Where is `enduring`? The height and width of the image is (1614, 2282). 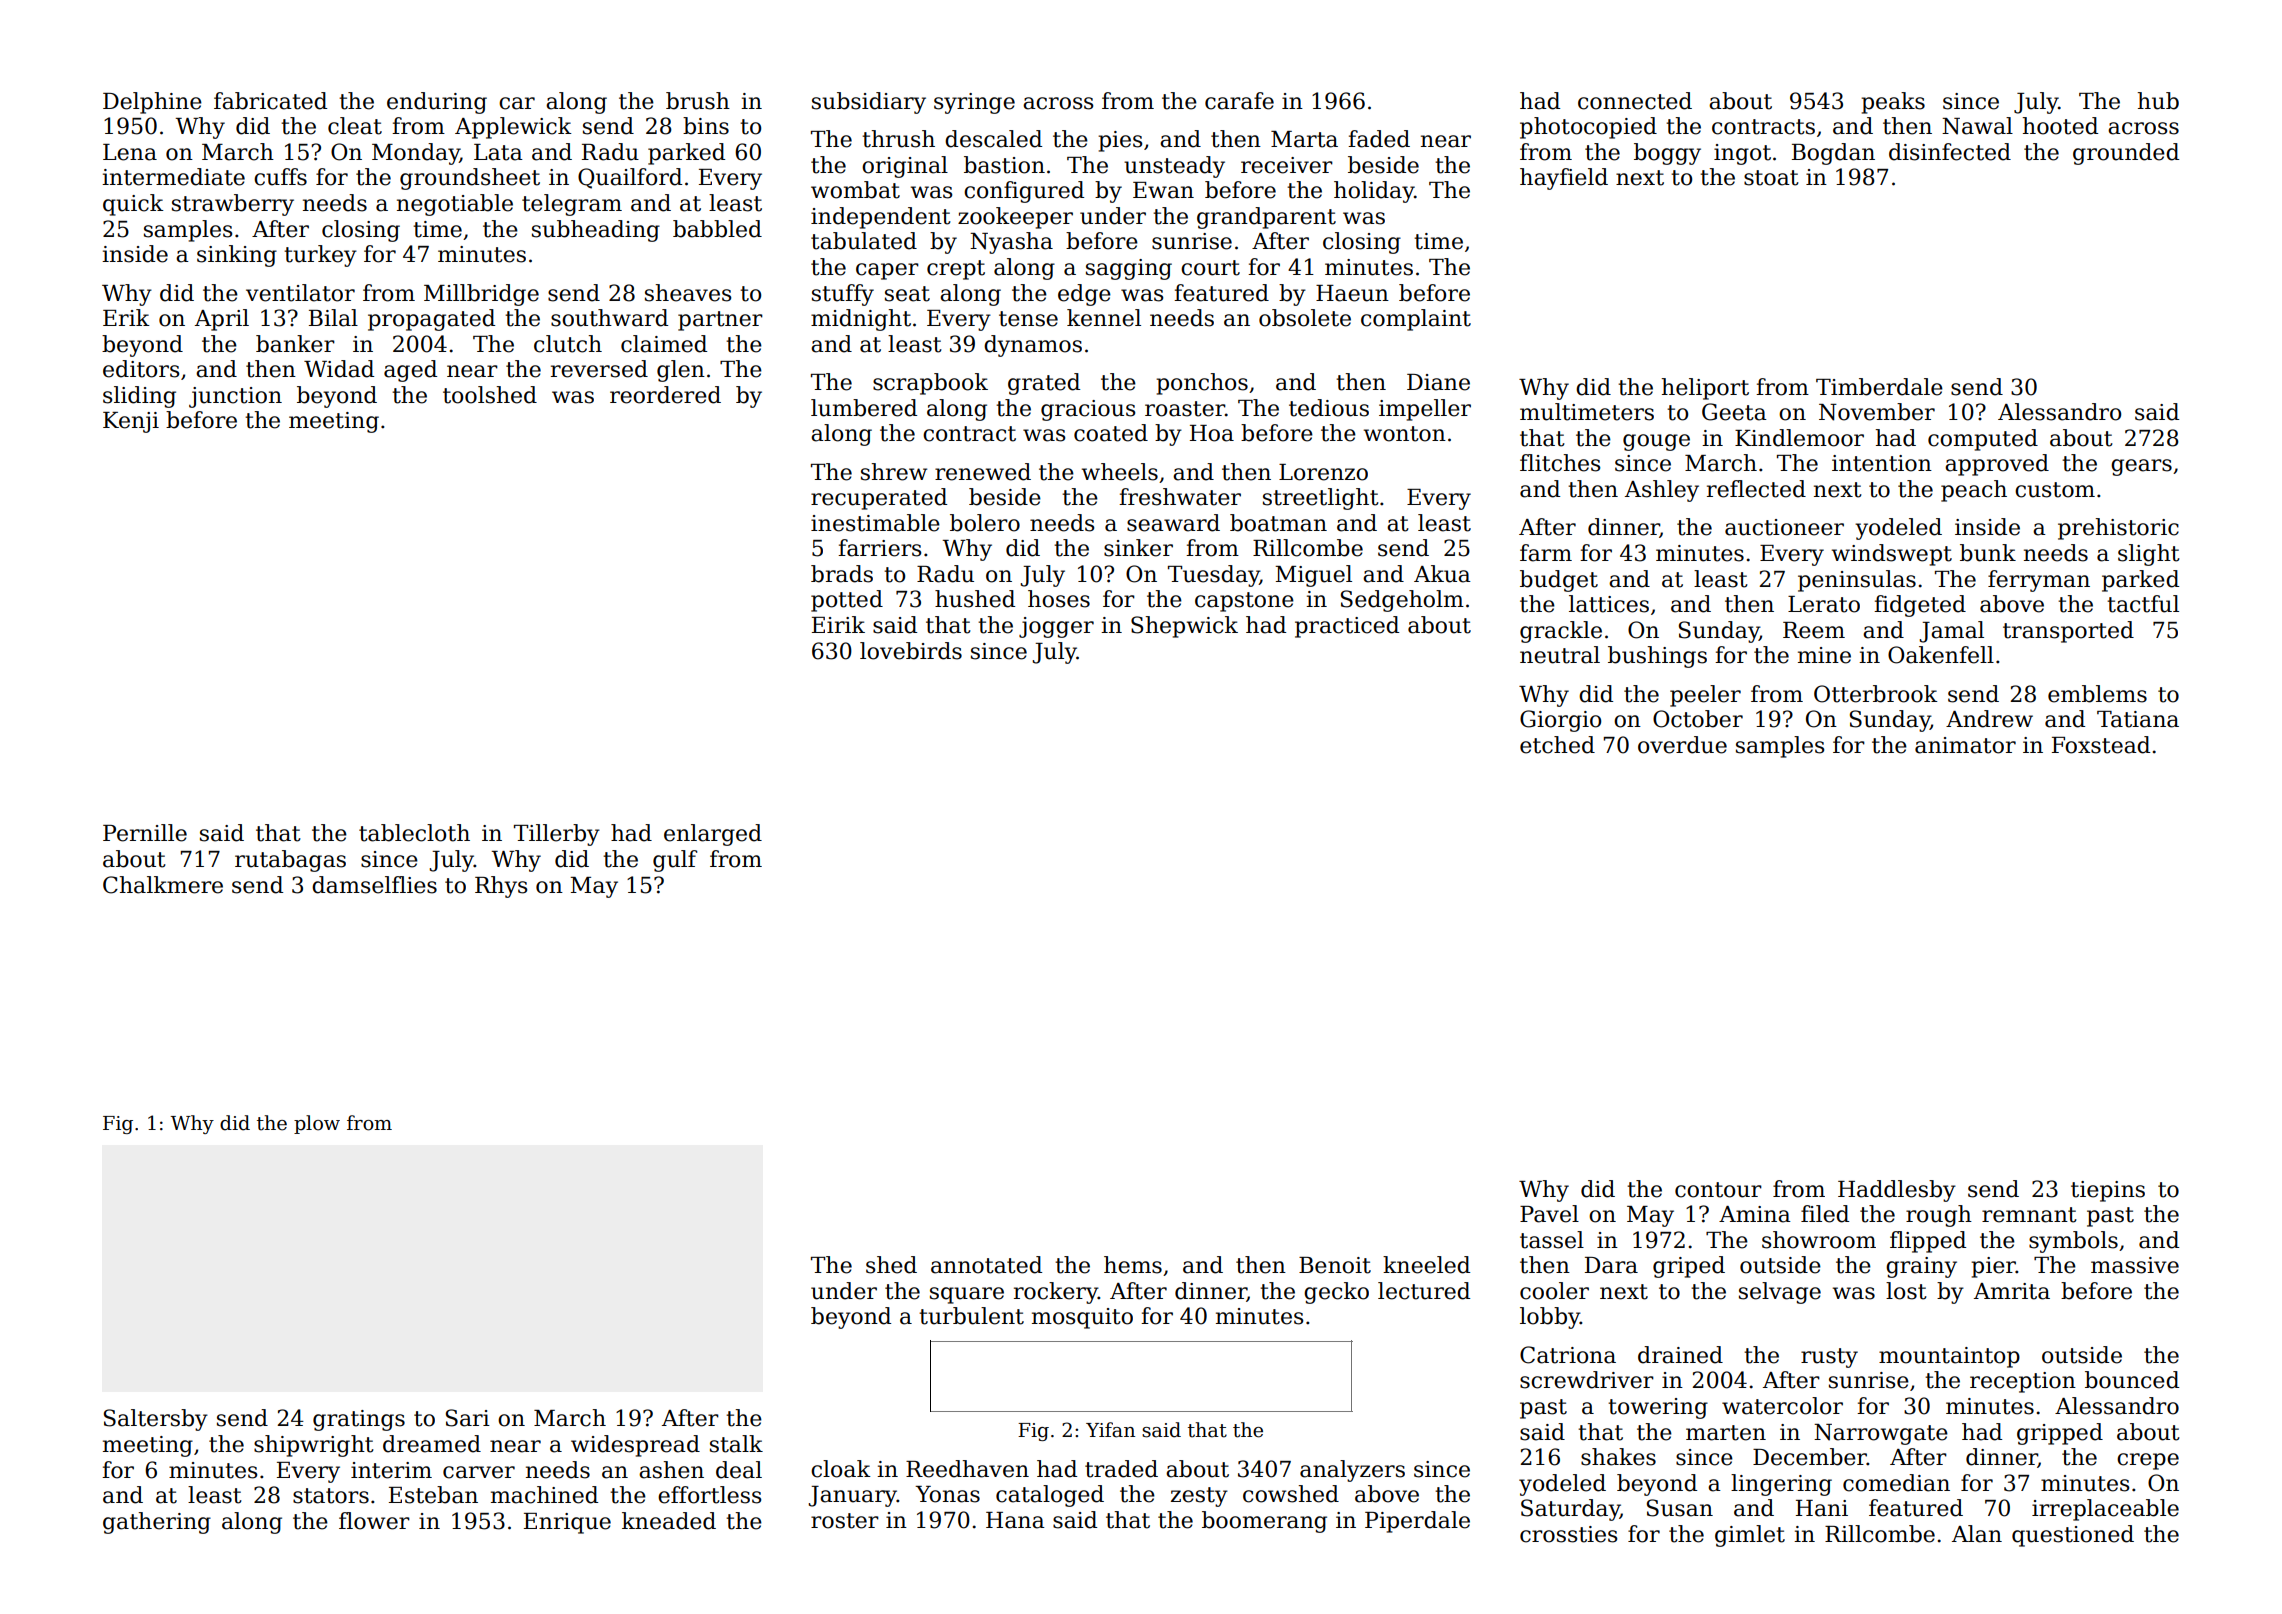
enduring is located at coordinates (437, 103).
